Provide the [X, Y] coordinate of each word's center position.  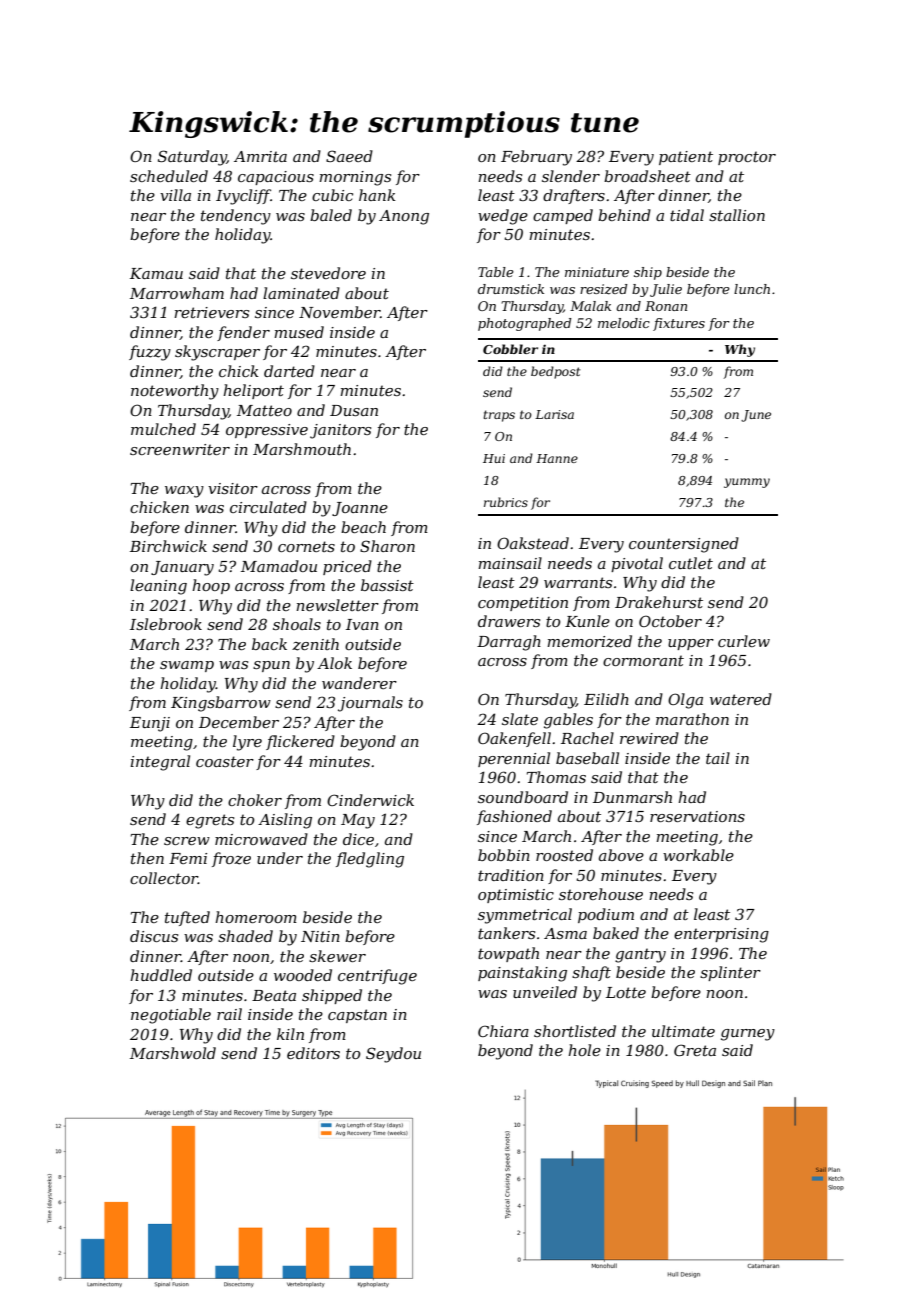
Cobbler [510, 349]
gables [568, 721]
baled [331, 215]
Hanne [557, 458]
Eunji [150, 724]
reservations [697, 816]
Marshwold [173, 1053]
